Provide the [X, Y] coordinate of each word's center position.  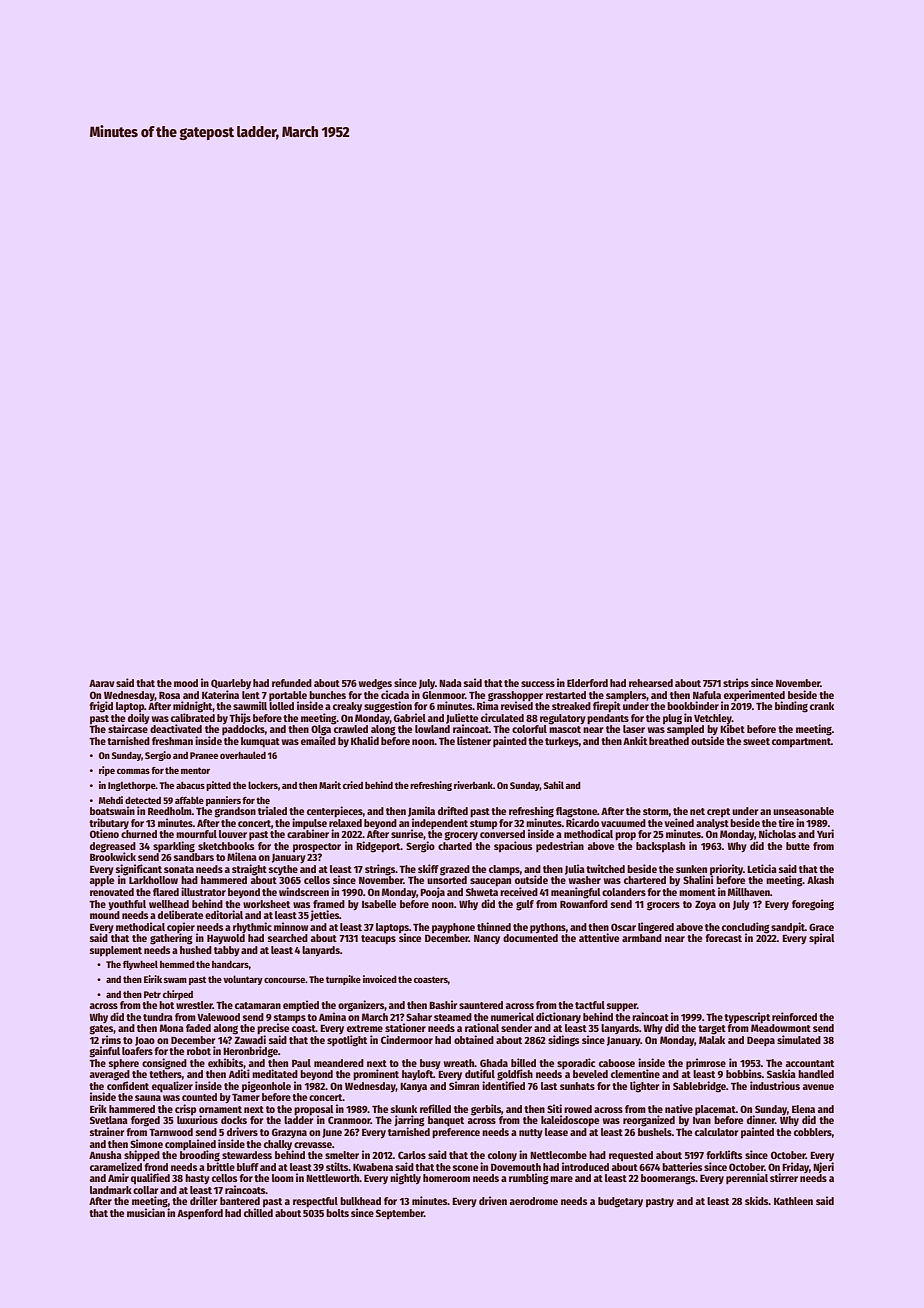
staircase [128, 729]
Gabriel [410, 717]
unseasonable [803, 811]
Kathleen [793, 1201]
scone [465, 1168]
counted [199, 1097]
